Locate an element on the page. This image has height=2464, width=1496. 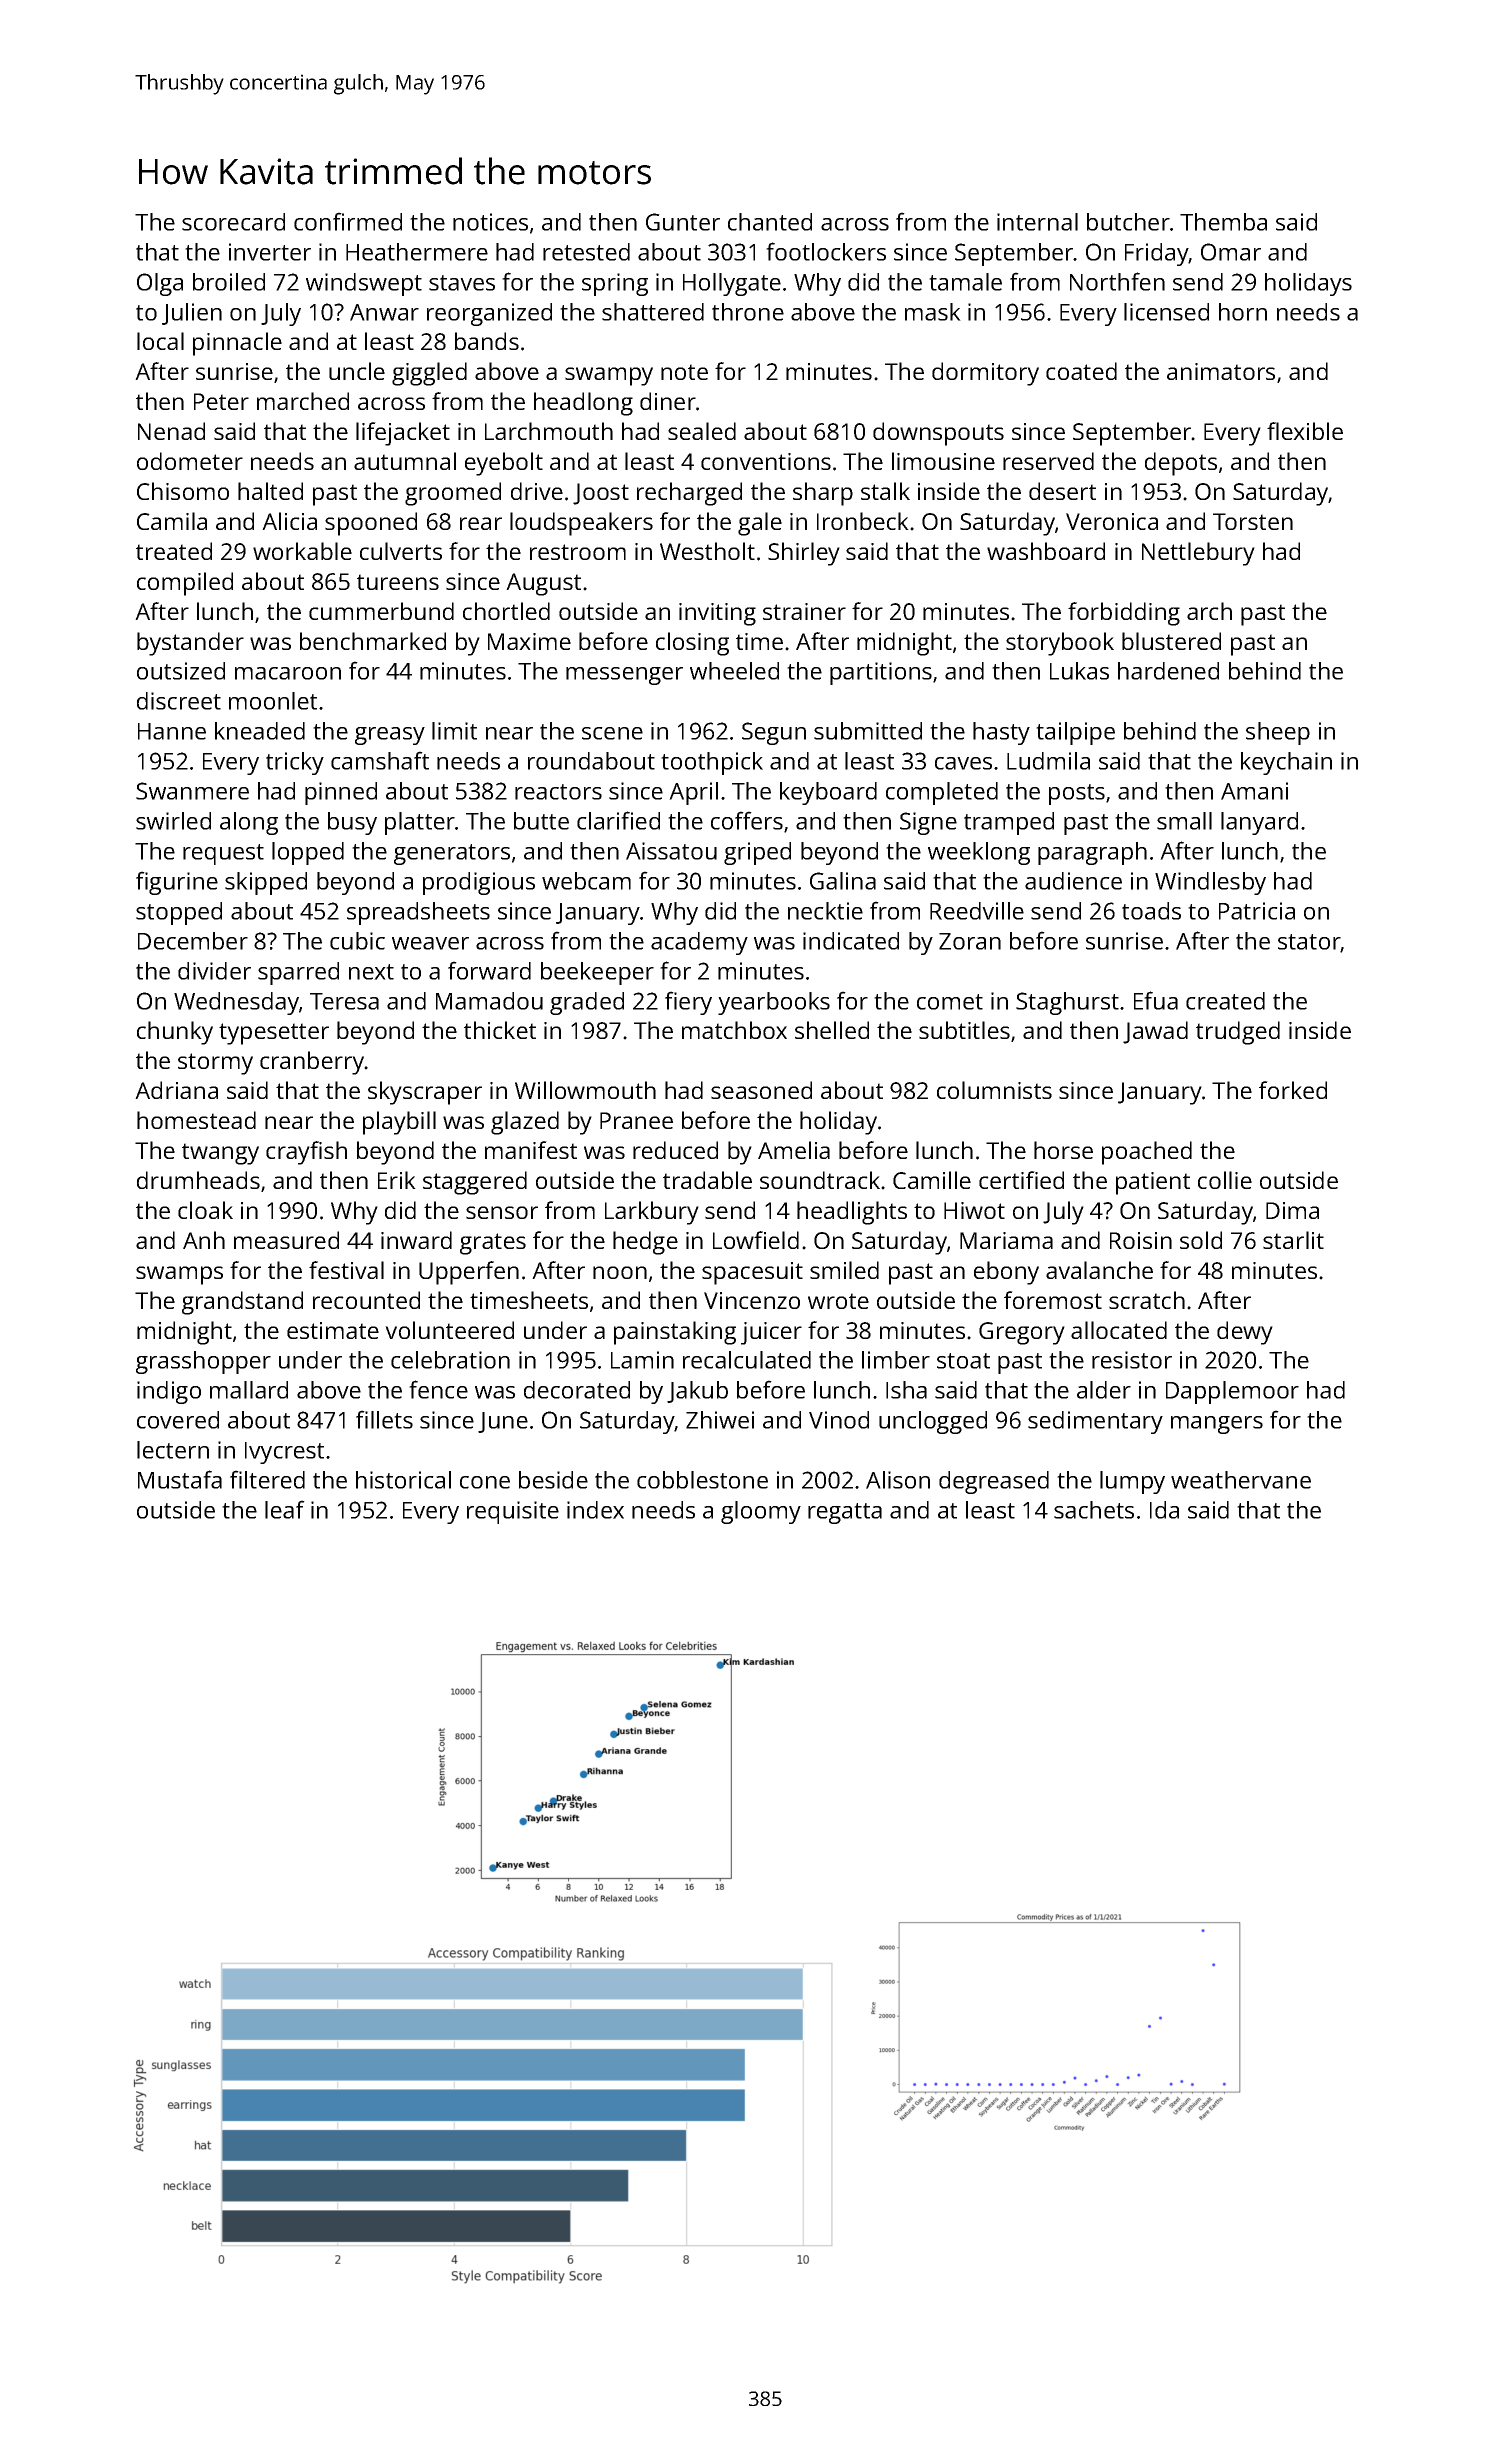
filtered is located at coordinates (267, 1479).
